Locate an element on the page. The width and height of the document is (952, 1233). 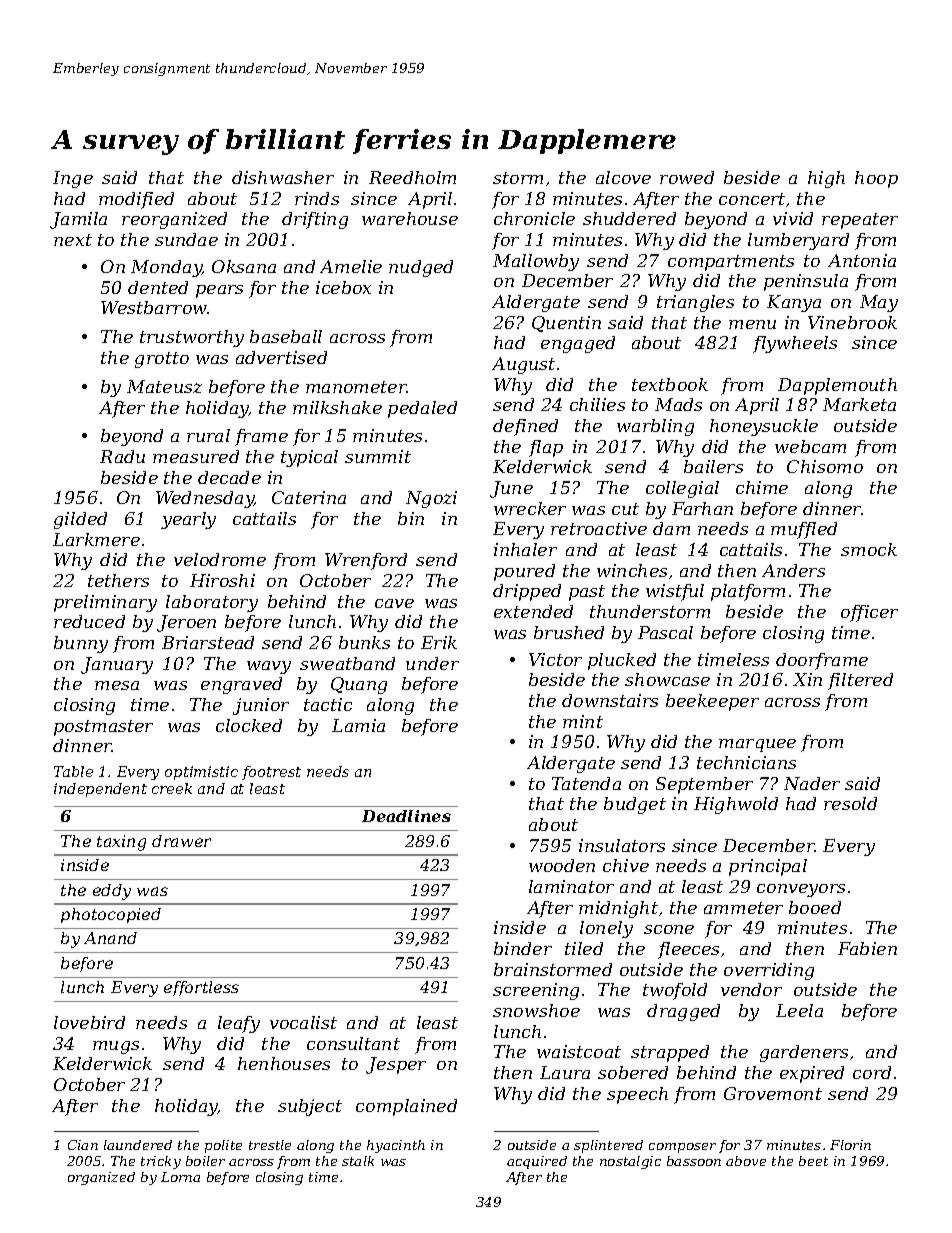
scone is located at coordinates (669, 929).
